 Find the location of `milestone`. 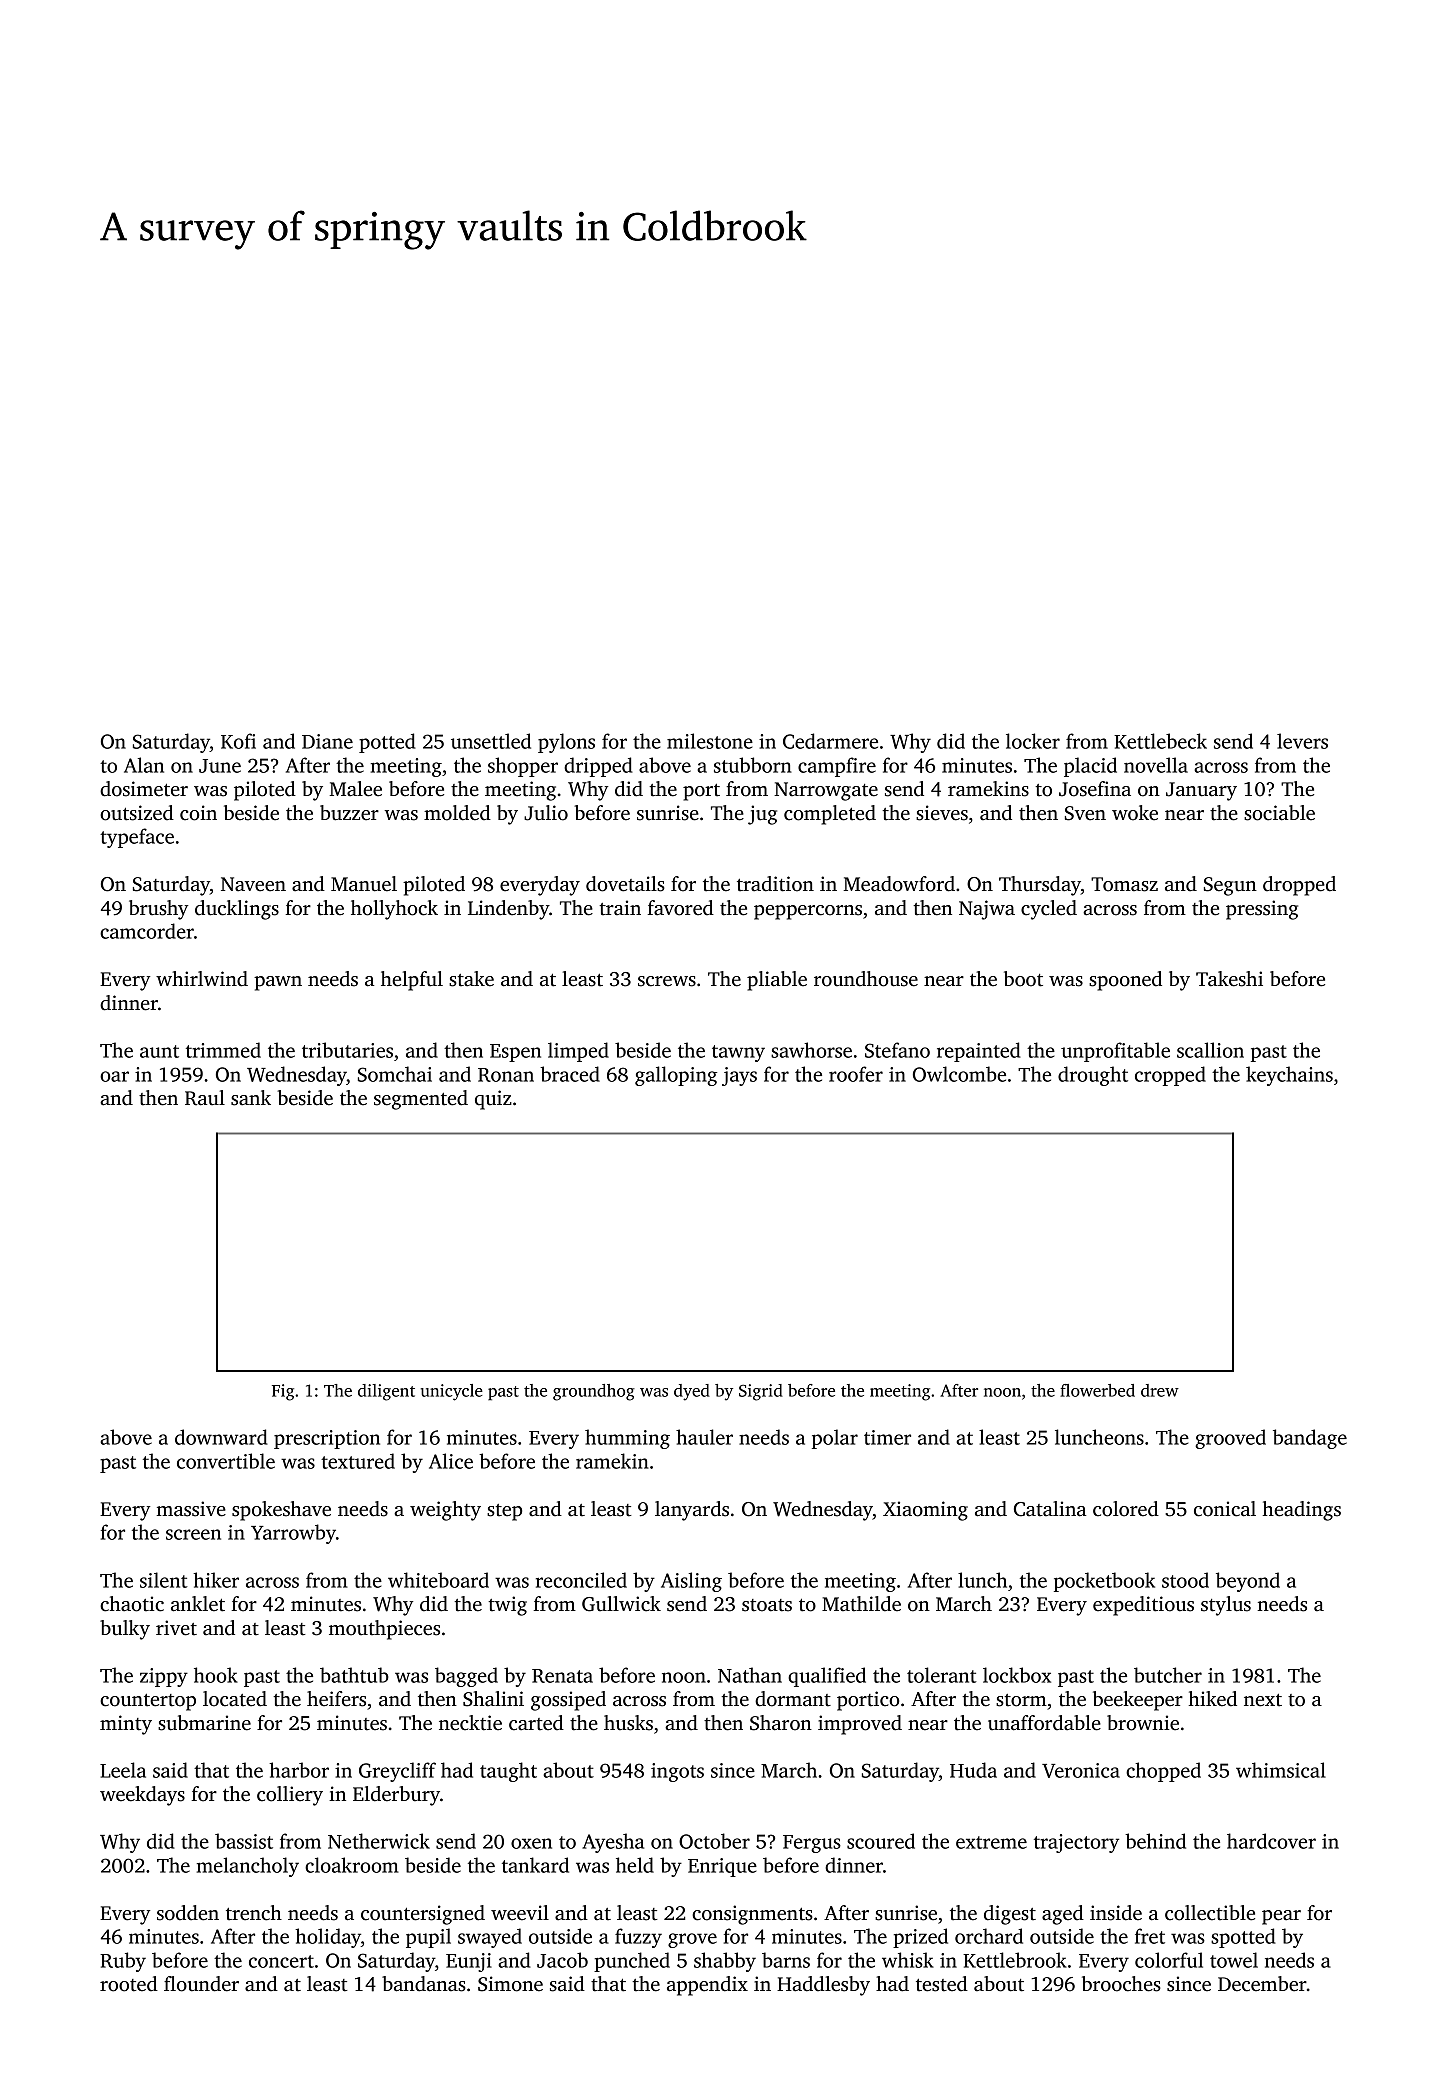

milestone is located at coordinates (710, 741).
